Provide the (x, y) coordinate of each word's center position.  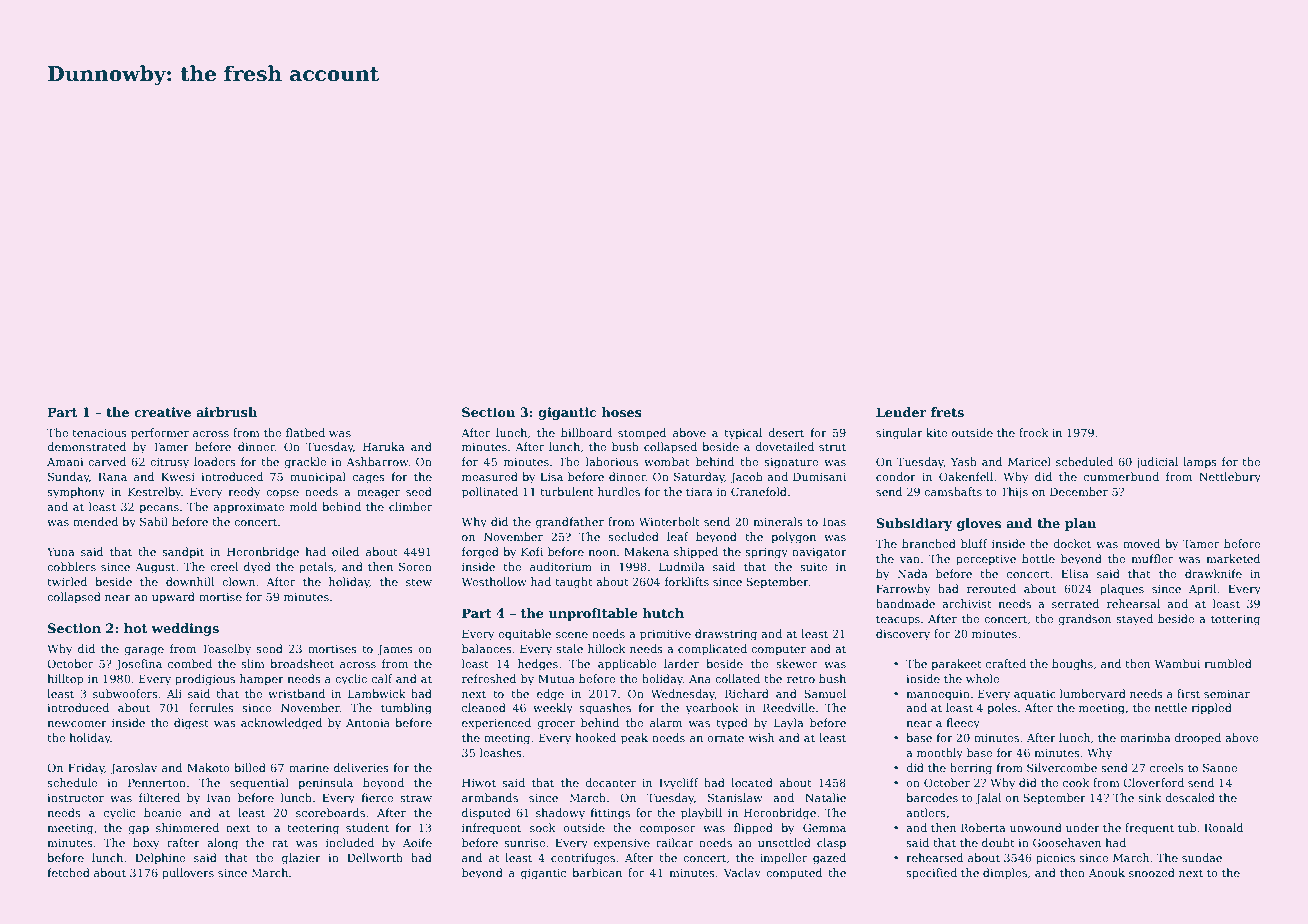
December (1079, 491)
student (367, 827)
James (395, 650)
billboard (586, 432)
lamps (1200, 463)
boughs (1072, 665)
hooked (595, 737)
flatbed (305, 432)
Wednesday (683, 695)
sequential (259, 784)
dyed (257, 568)
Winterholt (669, 521)
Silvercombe (1062, 767)
